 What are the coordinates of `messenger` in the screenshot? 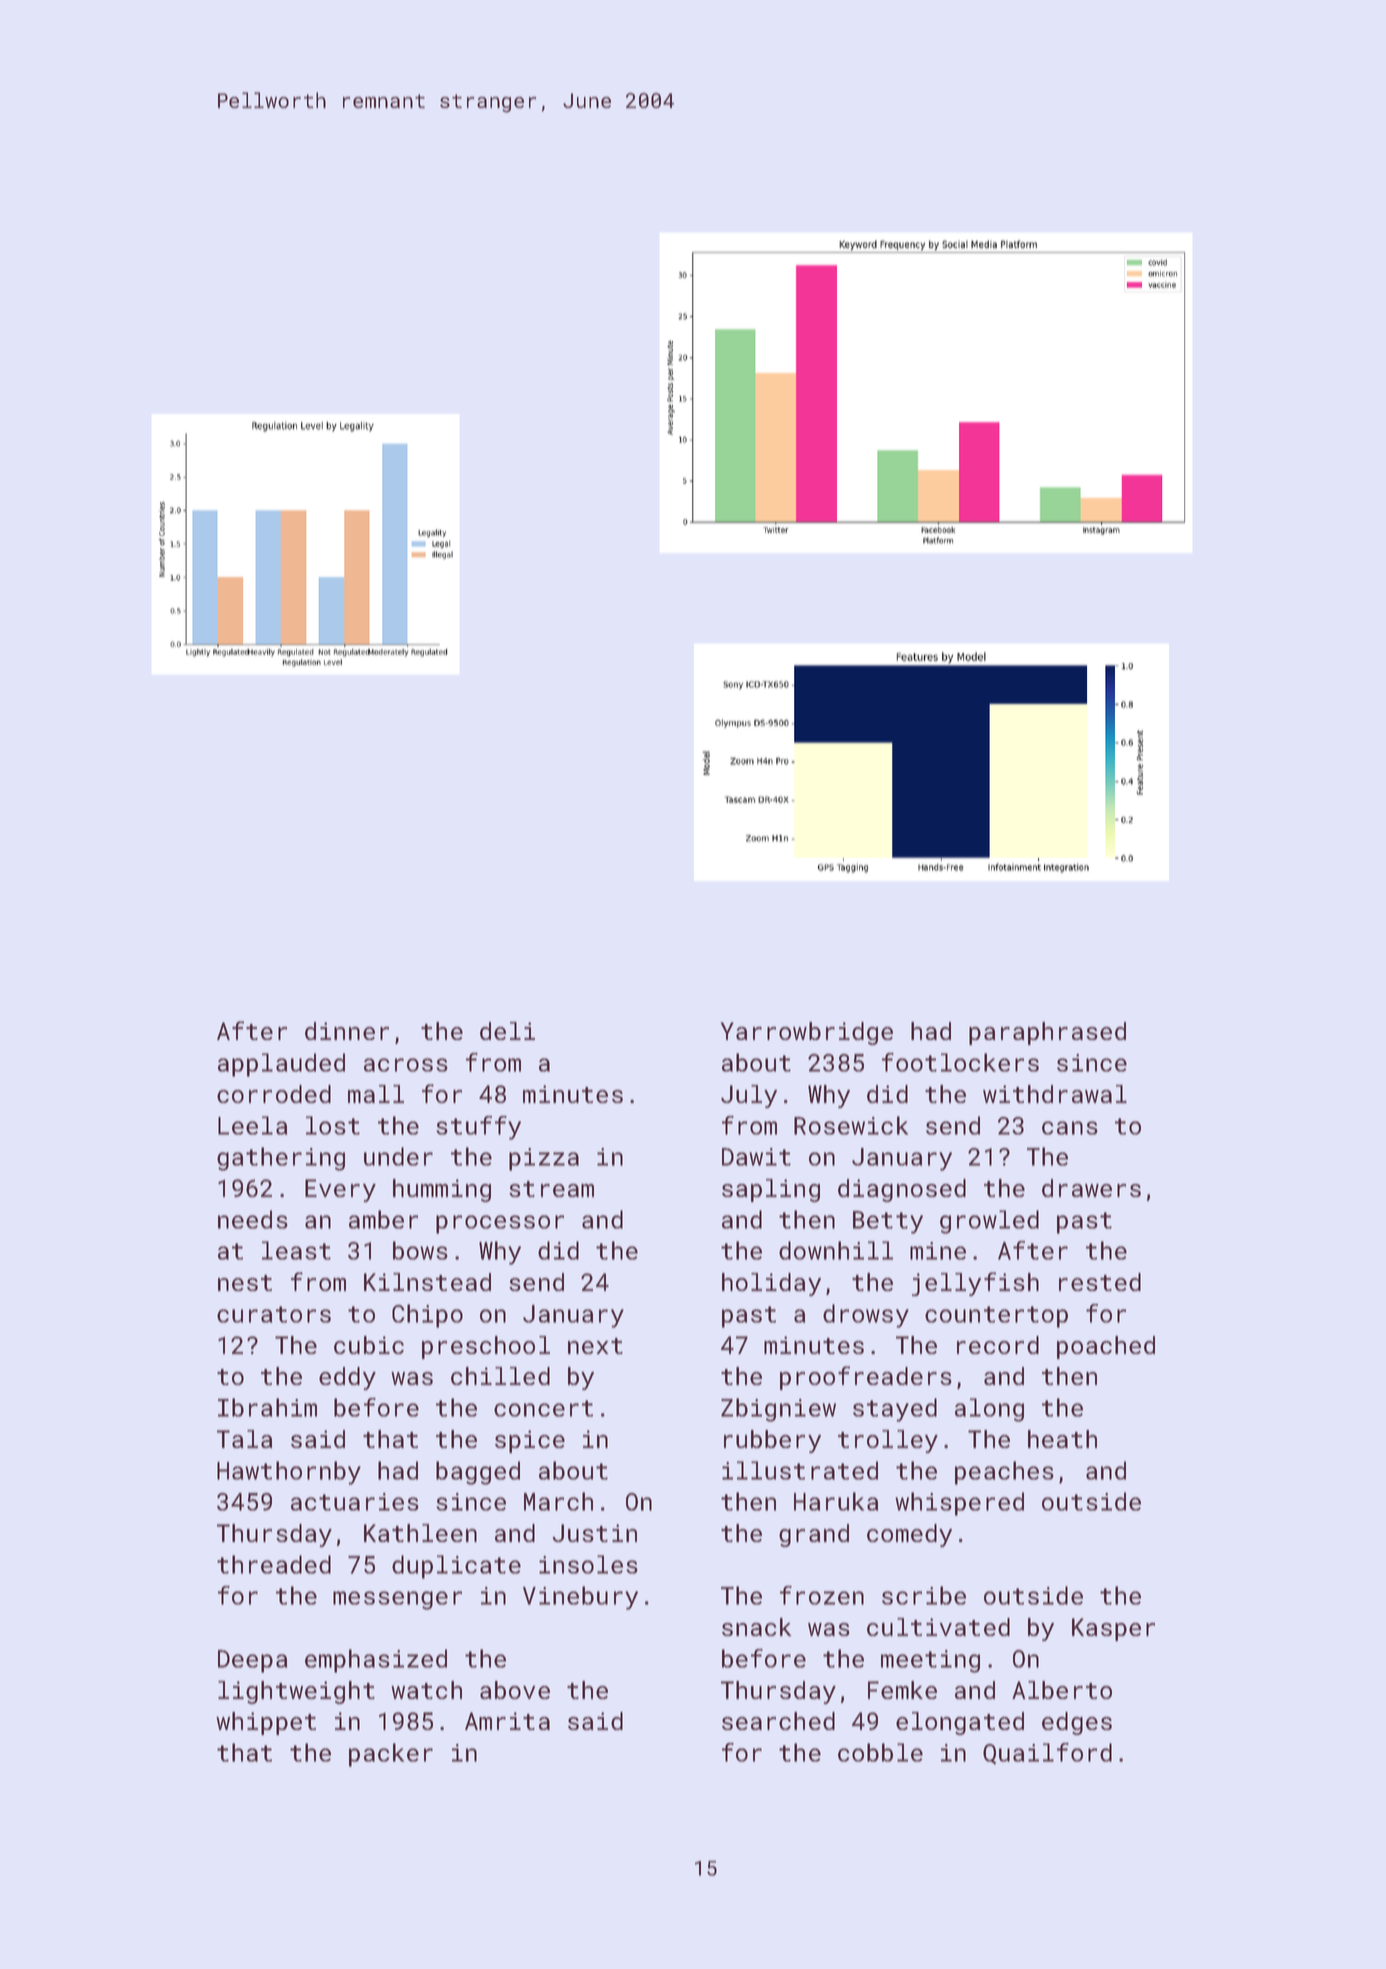 It's located at (397, 1600).
